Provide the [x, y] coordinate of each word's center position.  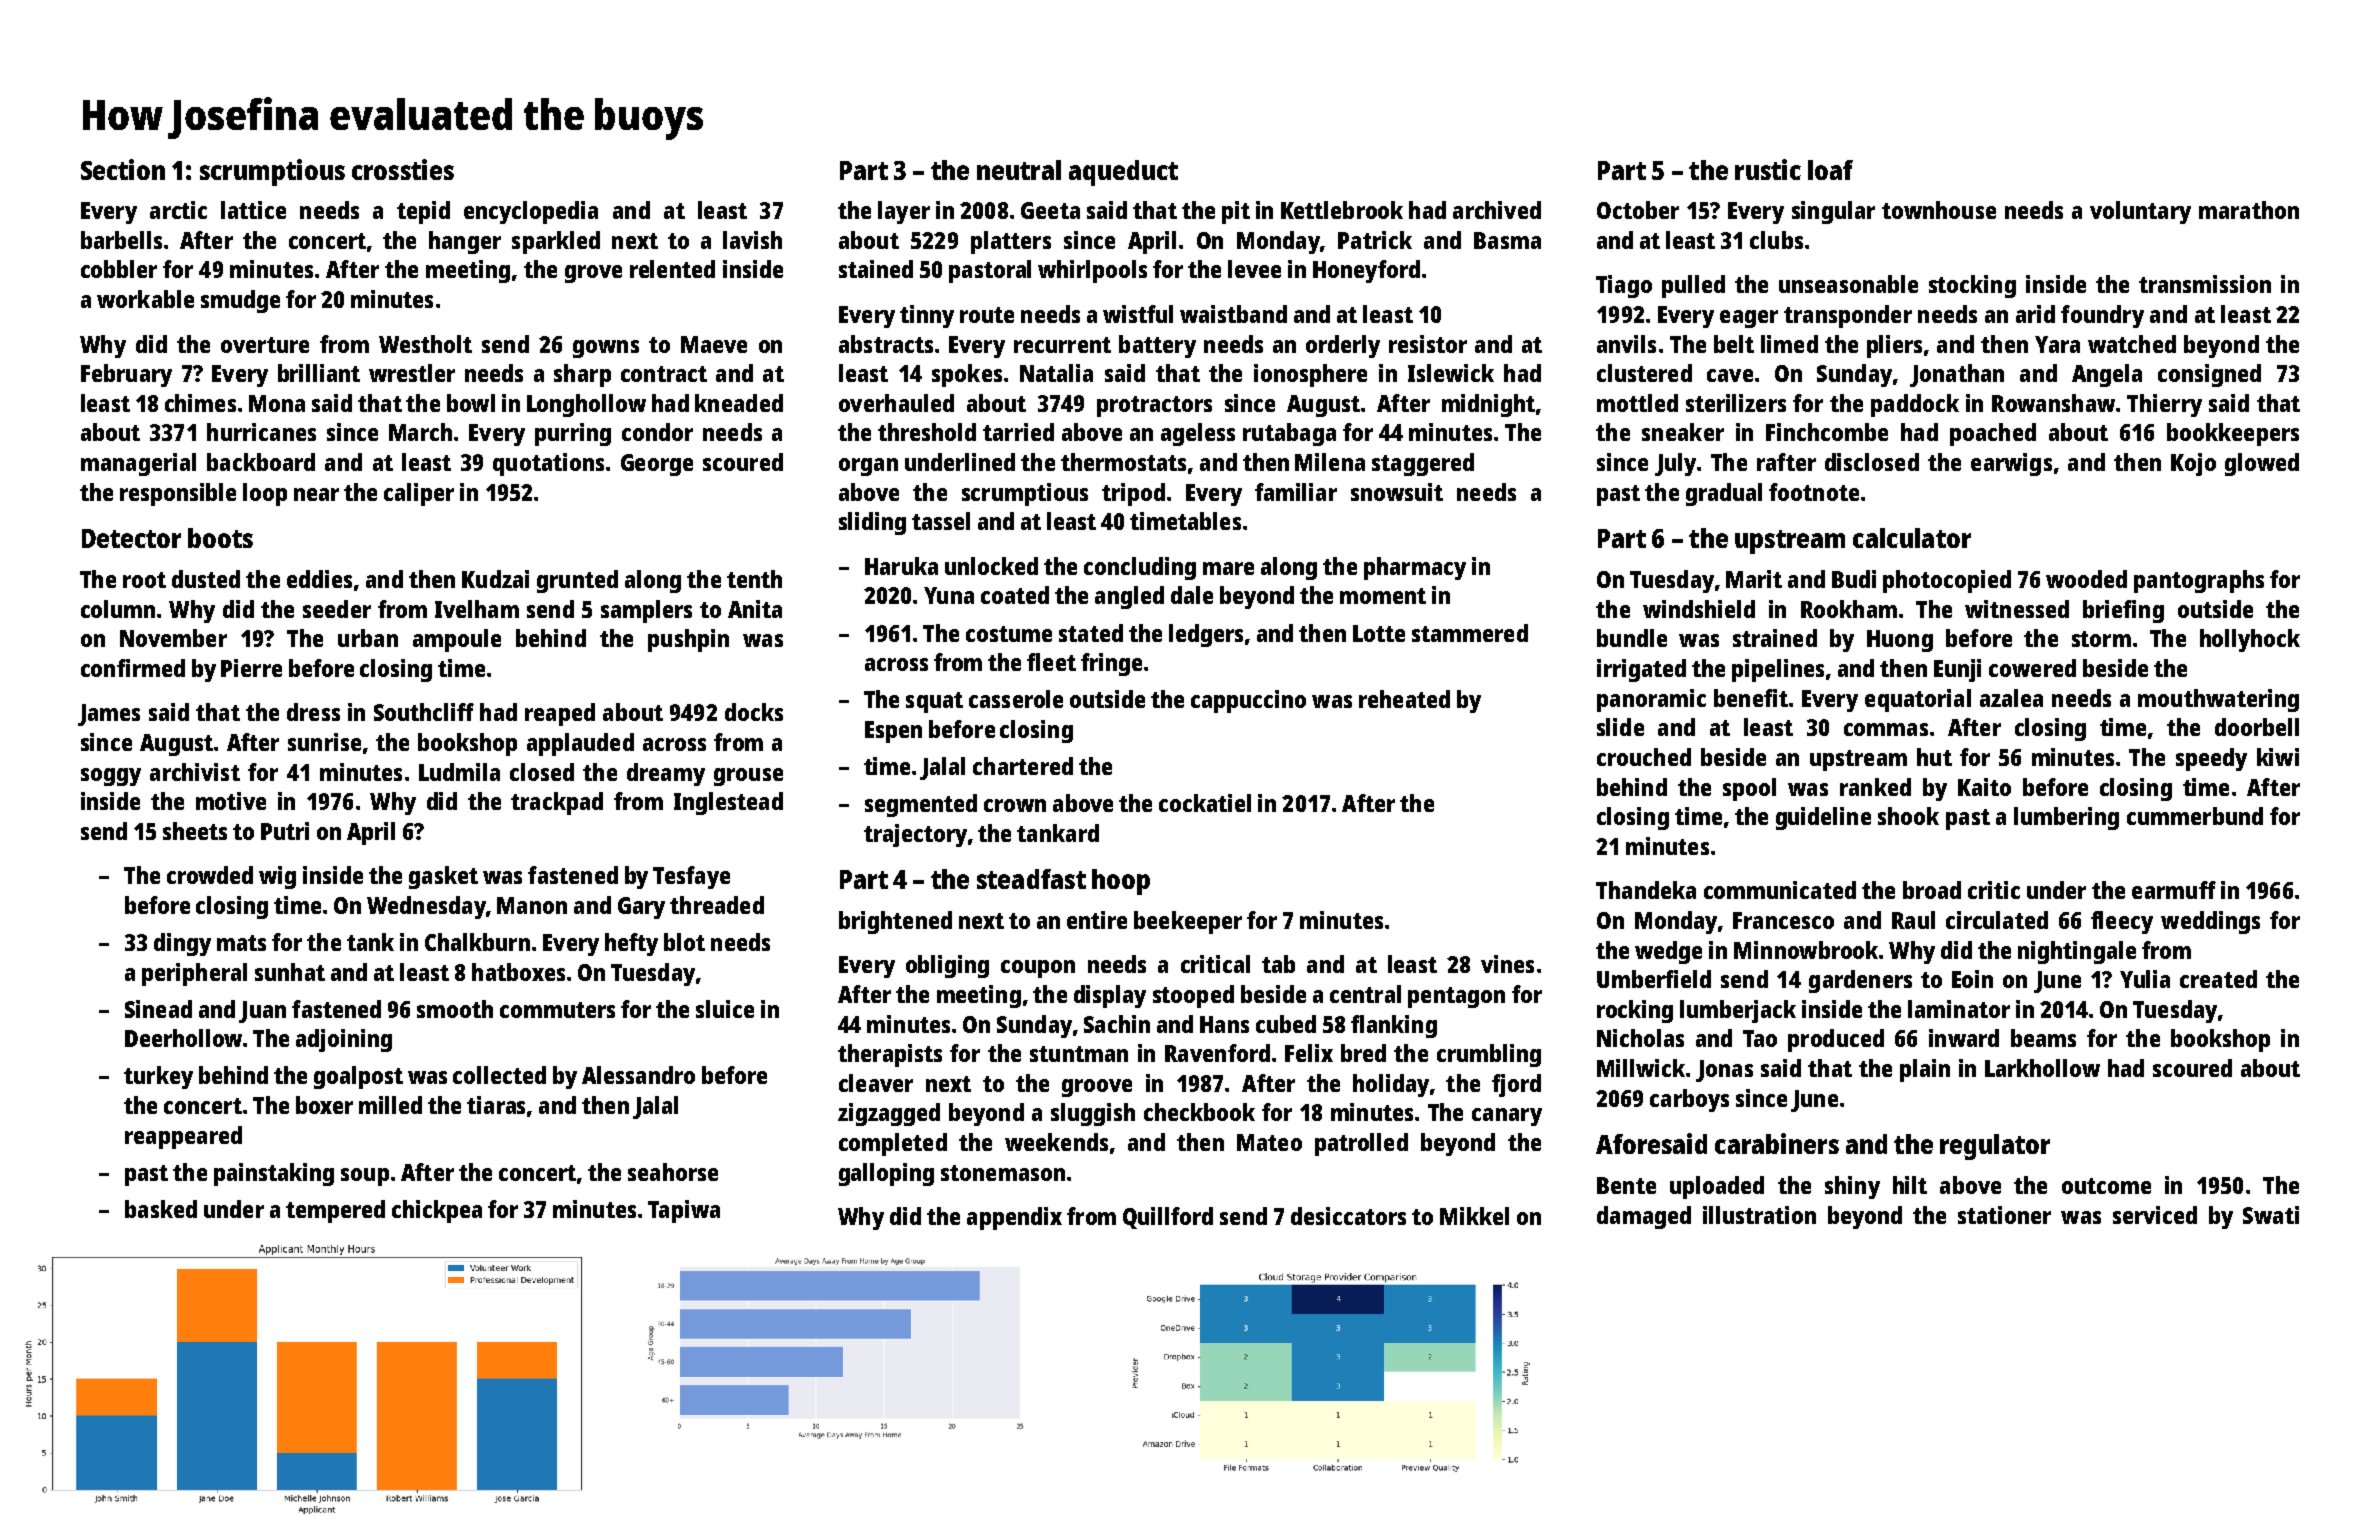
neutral [1019, 170]
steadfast [1031, 879]
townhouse [1939, 210]
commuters [557, 1010]
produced [1836, 1040]
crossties [403, 169]
